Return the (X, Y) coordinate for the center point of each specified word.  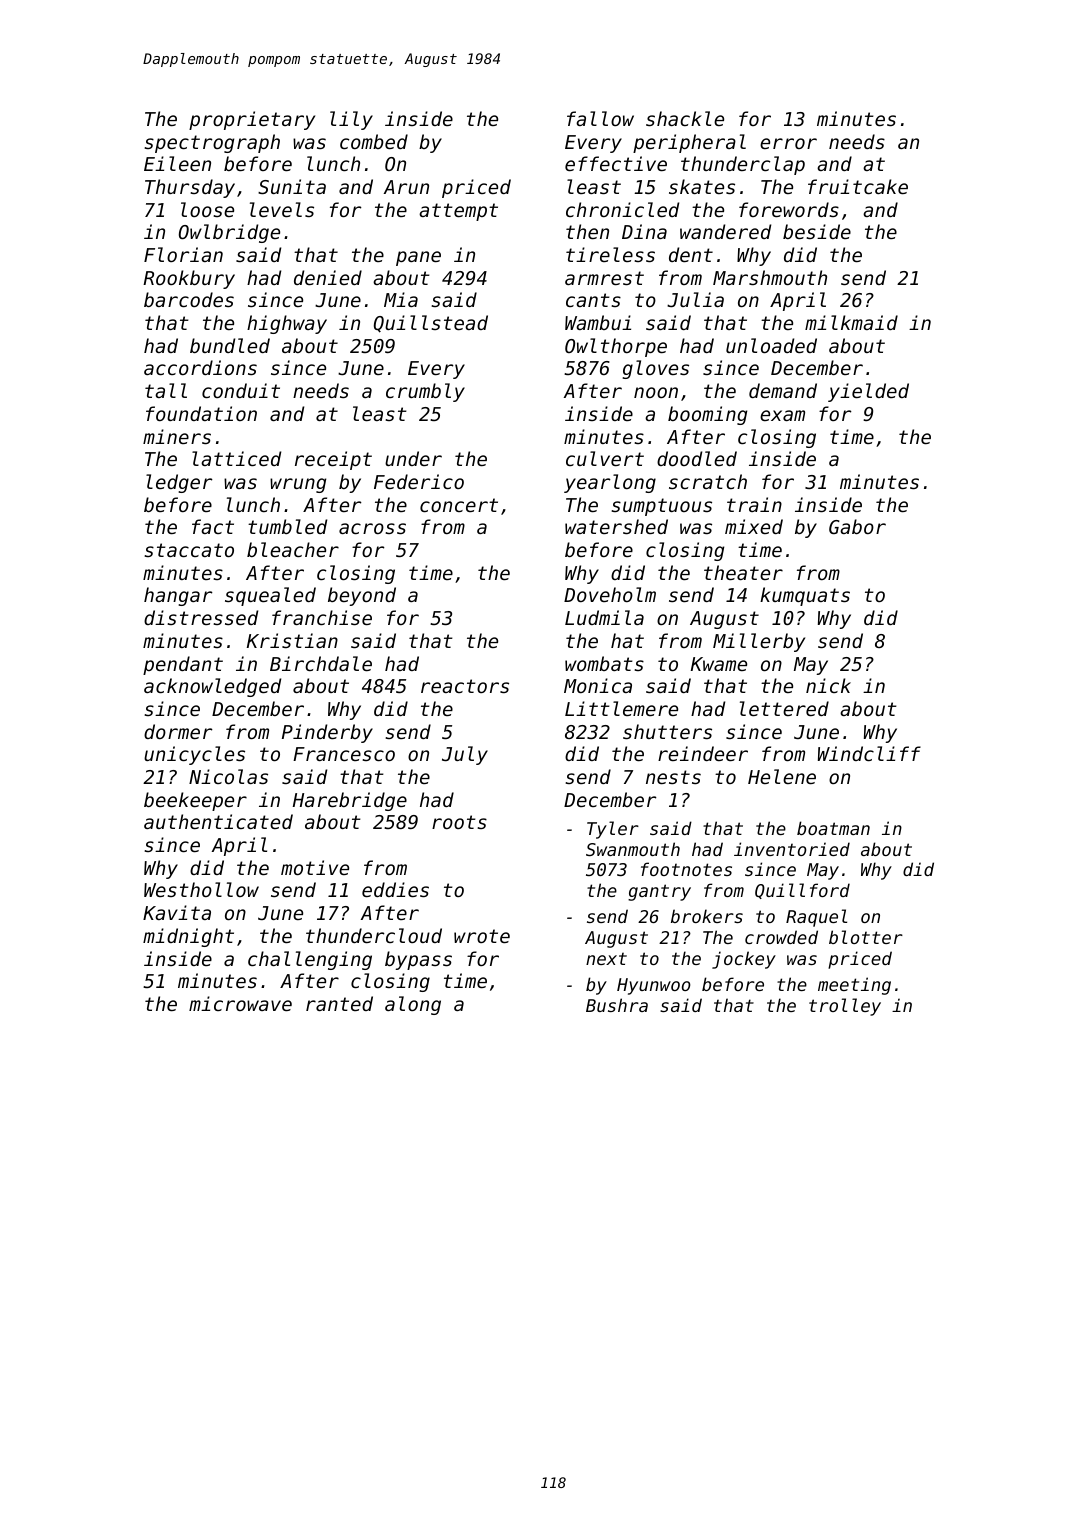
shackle (685, 118)
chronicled (622, 209)
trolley (845, 1007)
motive (315, 867)
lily (351, 120)
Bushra (617, 1005)
